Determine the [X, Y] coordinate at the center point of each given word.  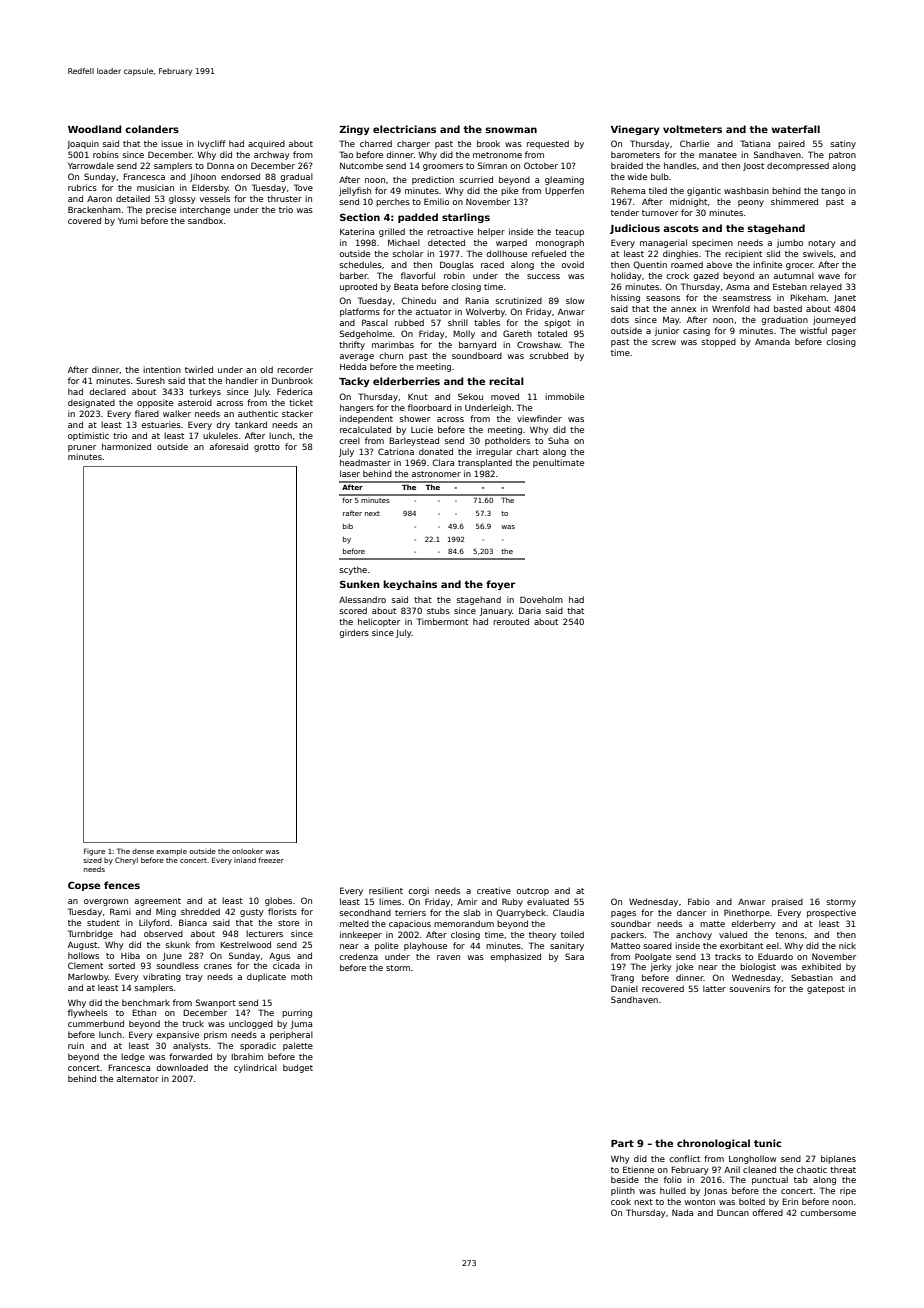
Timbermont [442, 621]
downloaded [182, 1067]
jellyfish [355, 191]
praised [787, 902]
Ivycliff [212, 144]
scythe [353, 570]
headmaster [365, 462]
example [171, 852]
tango [833, 192]
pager [844, 332]
